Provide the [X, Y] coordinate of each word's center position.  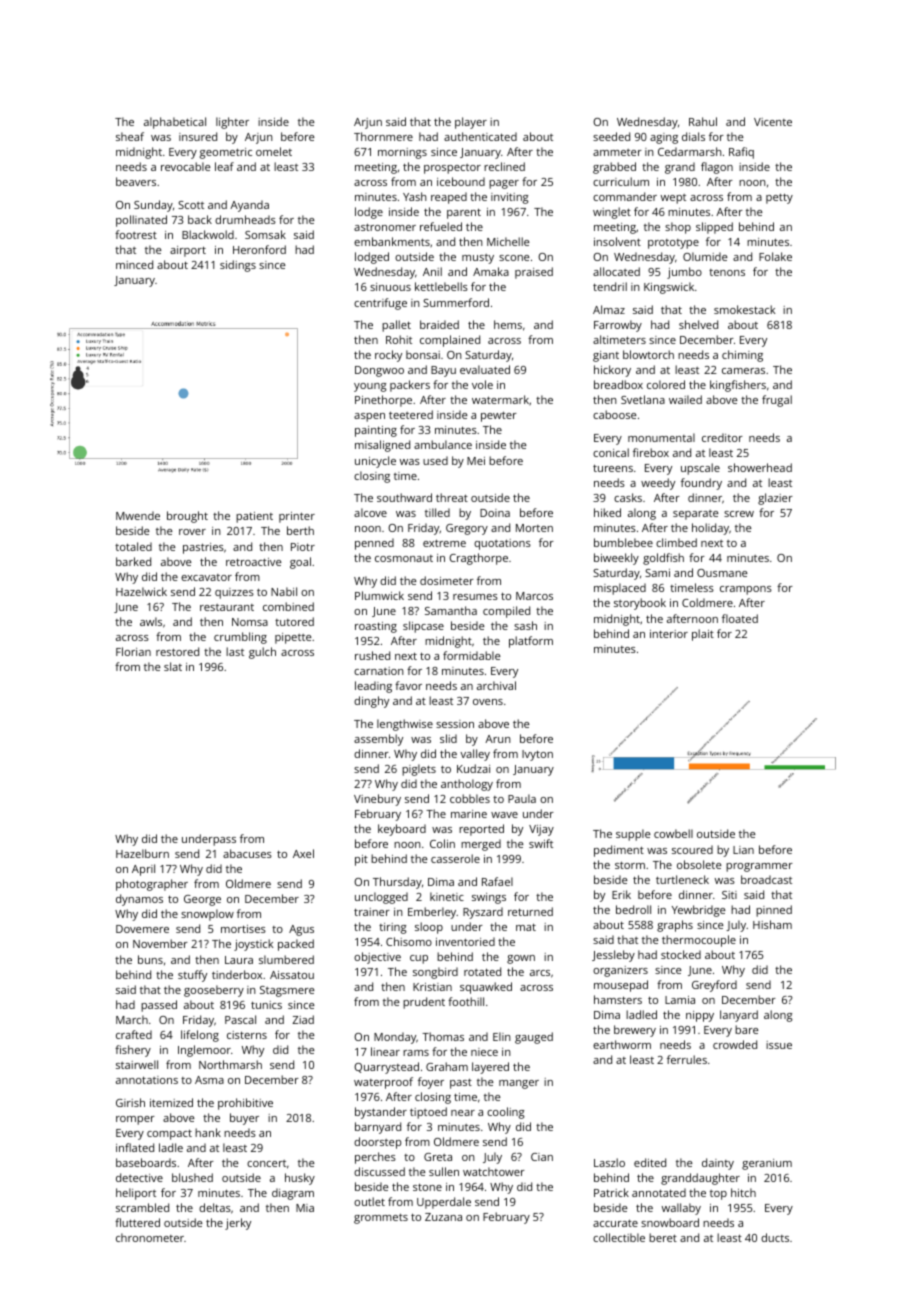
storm [630, 865]
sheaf [130, 136]
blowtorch [648, 354]
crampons [746, 590]
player [471, 123]
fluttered [137, 1222]
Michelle [508, 241]
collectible [619, 1237]
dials [693, 136]
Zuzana [443, 1217]
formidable [471, 655]
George [202, 900]
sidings [238, 266]
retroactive [253, 562]
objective [377, 958]
